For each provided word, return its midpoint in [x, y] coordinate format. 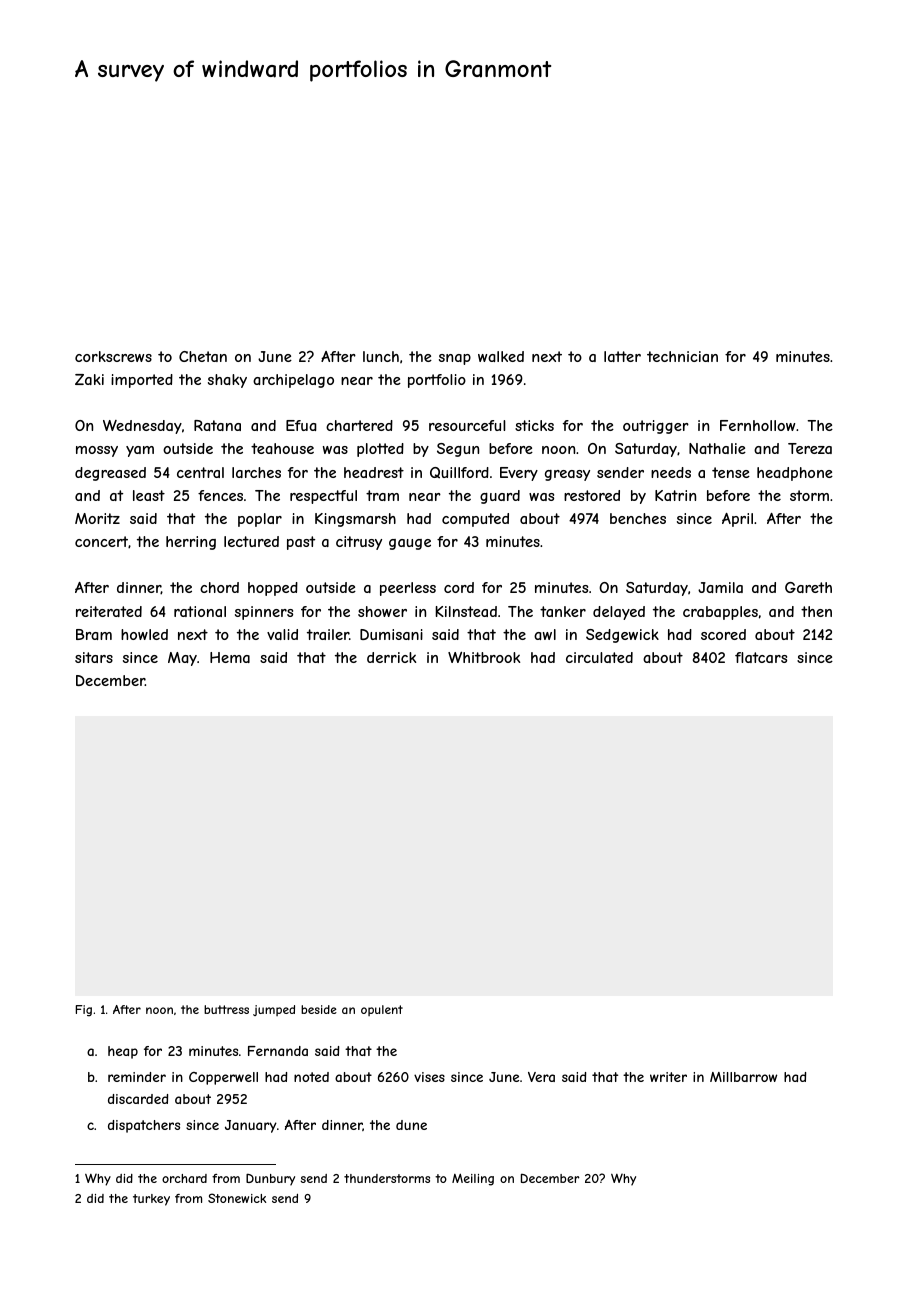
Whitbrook [484, 657]
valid [282, 634]
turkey [151, 1200]
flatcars [761, 657]
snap [455, 359]
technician [682, 356]
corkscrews [113, 356]
